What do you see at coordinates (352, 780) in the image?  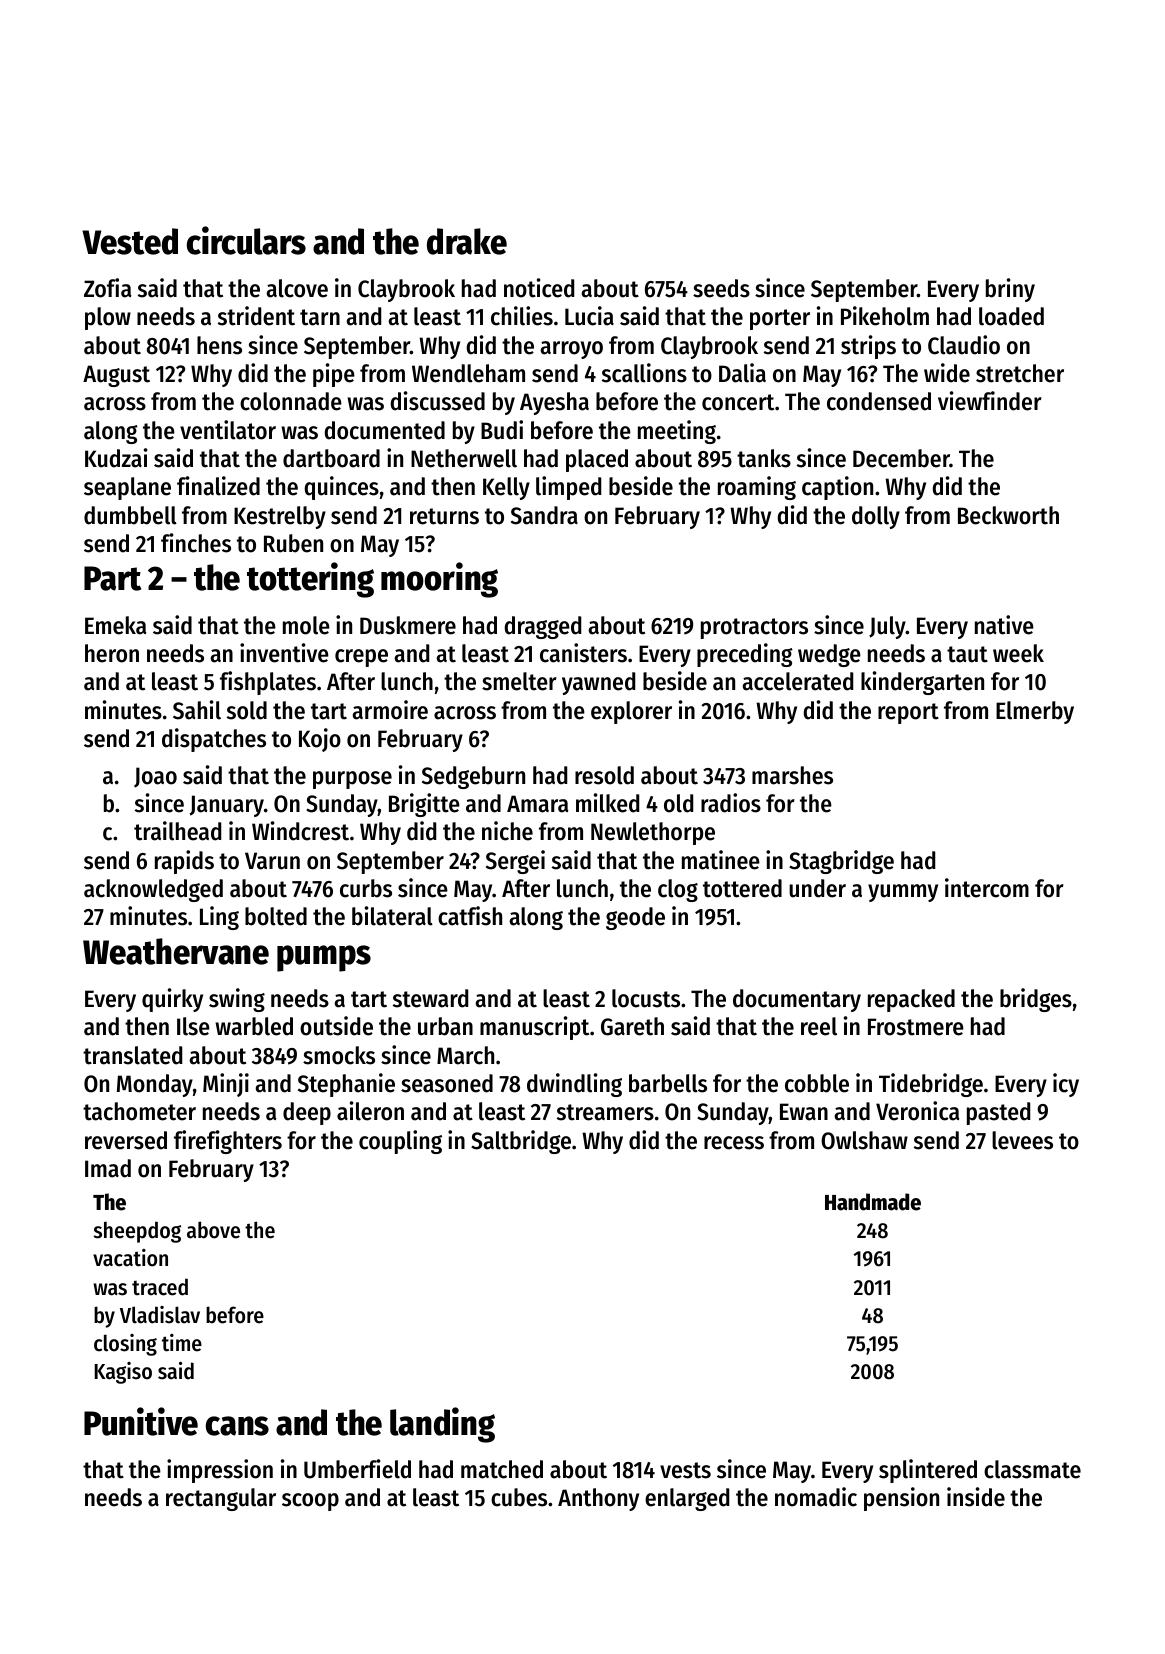 I see `purpose` at bounding box center [352, 780].
